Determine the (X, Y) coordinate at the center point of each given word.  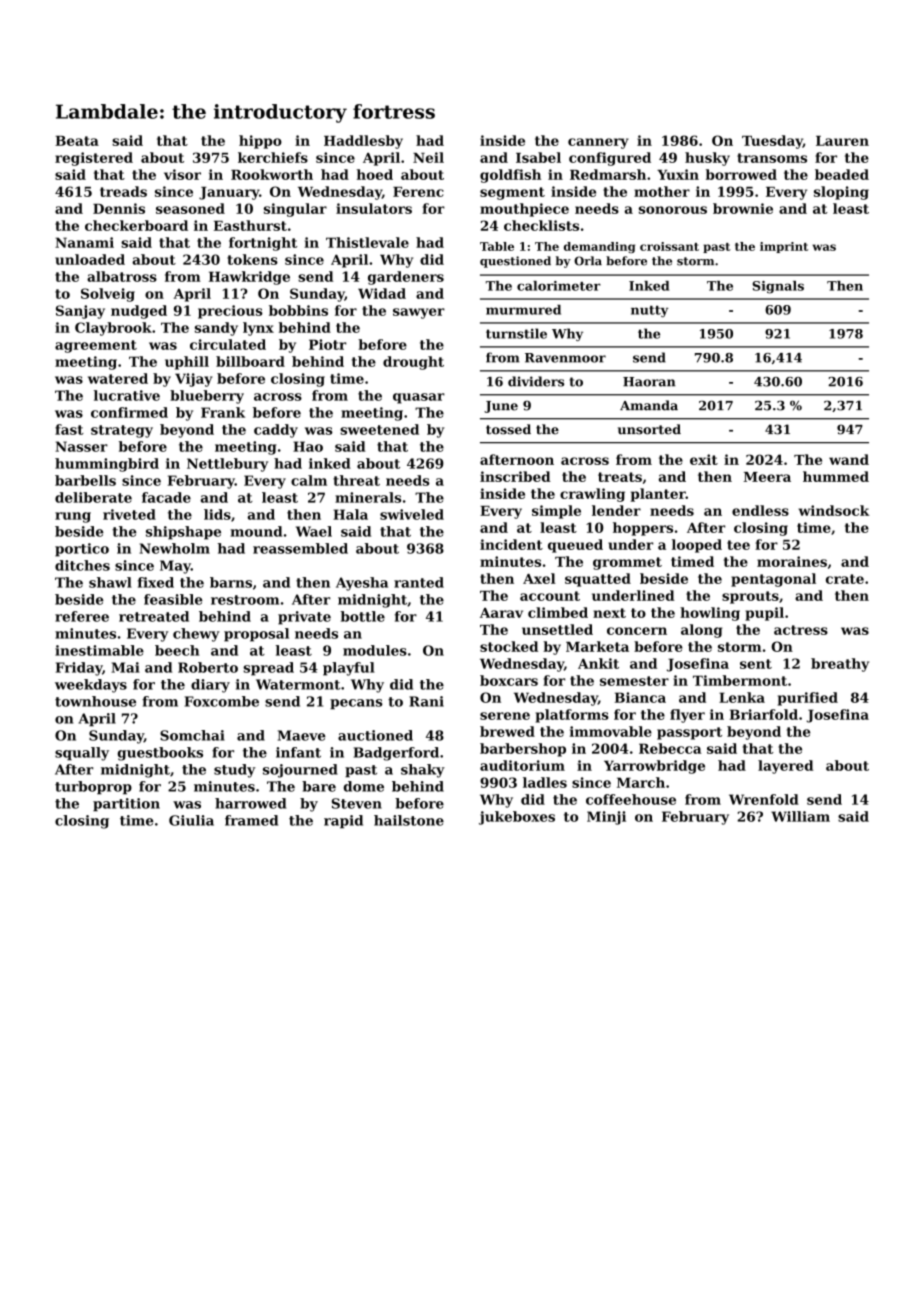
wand (849, 459)
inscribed (515, 476)
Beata (77, 141)
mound (256, 531)
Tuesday (772, 142)
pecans (356, 704)
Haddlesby (363, 142)
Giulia (191, 820)
